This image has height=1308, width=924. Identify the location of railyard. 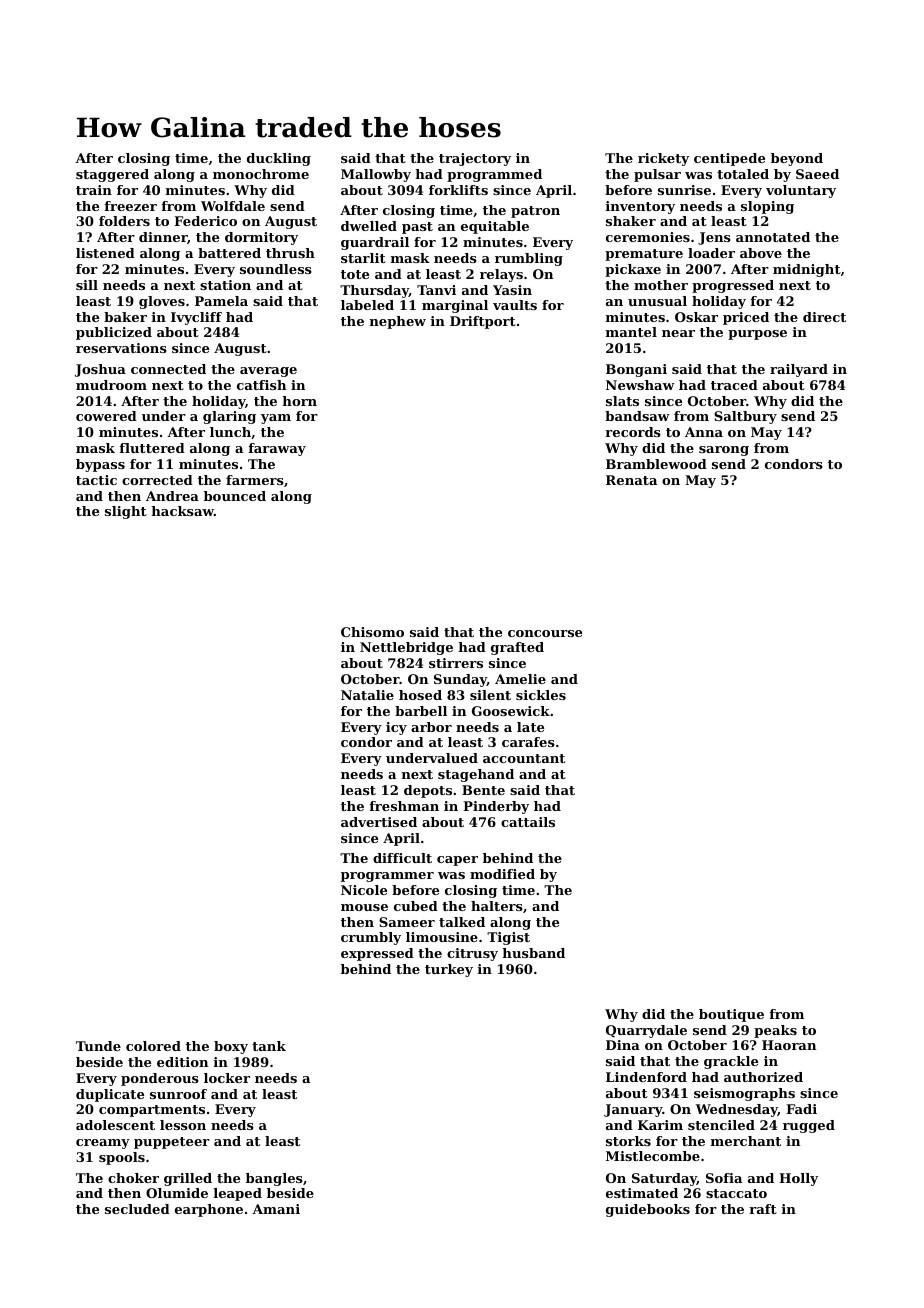
(799, 370).
